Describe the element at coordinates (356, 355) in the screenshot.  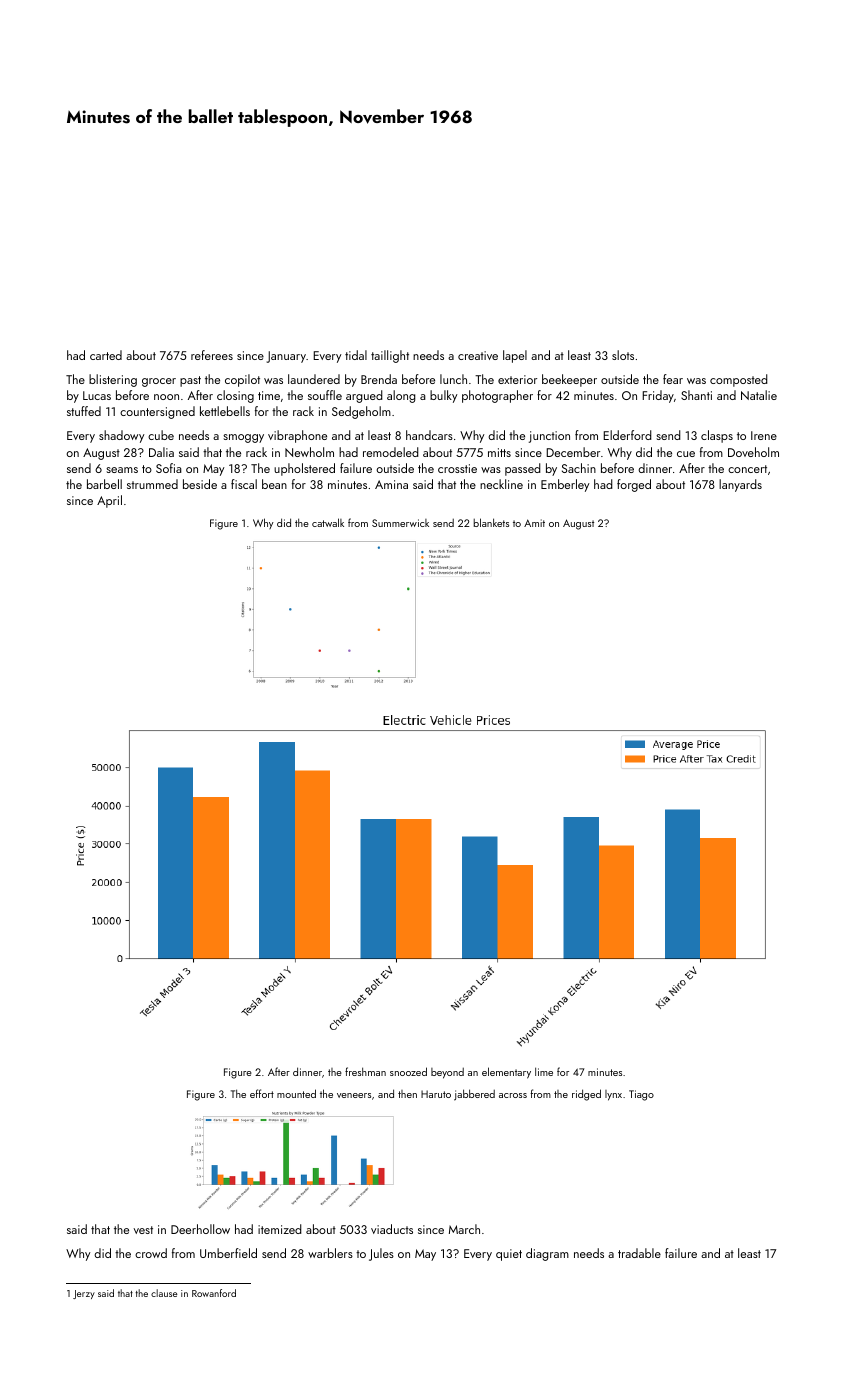
I see `tidal` at that location.
